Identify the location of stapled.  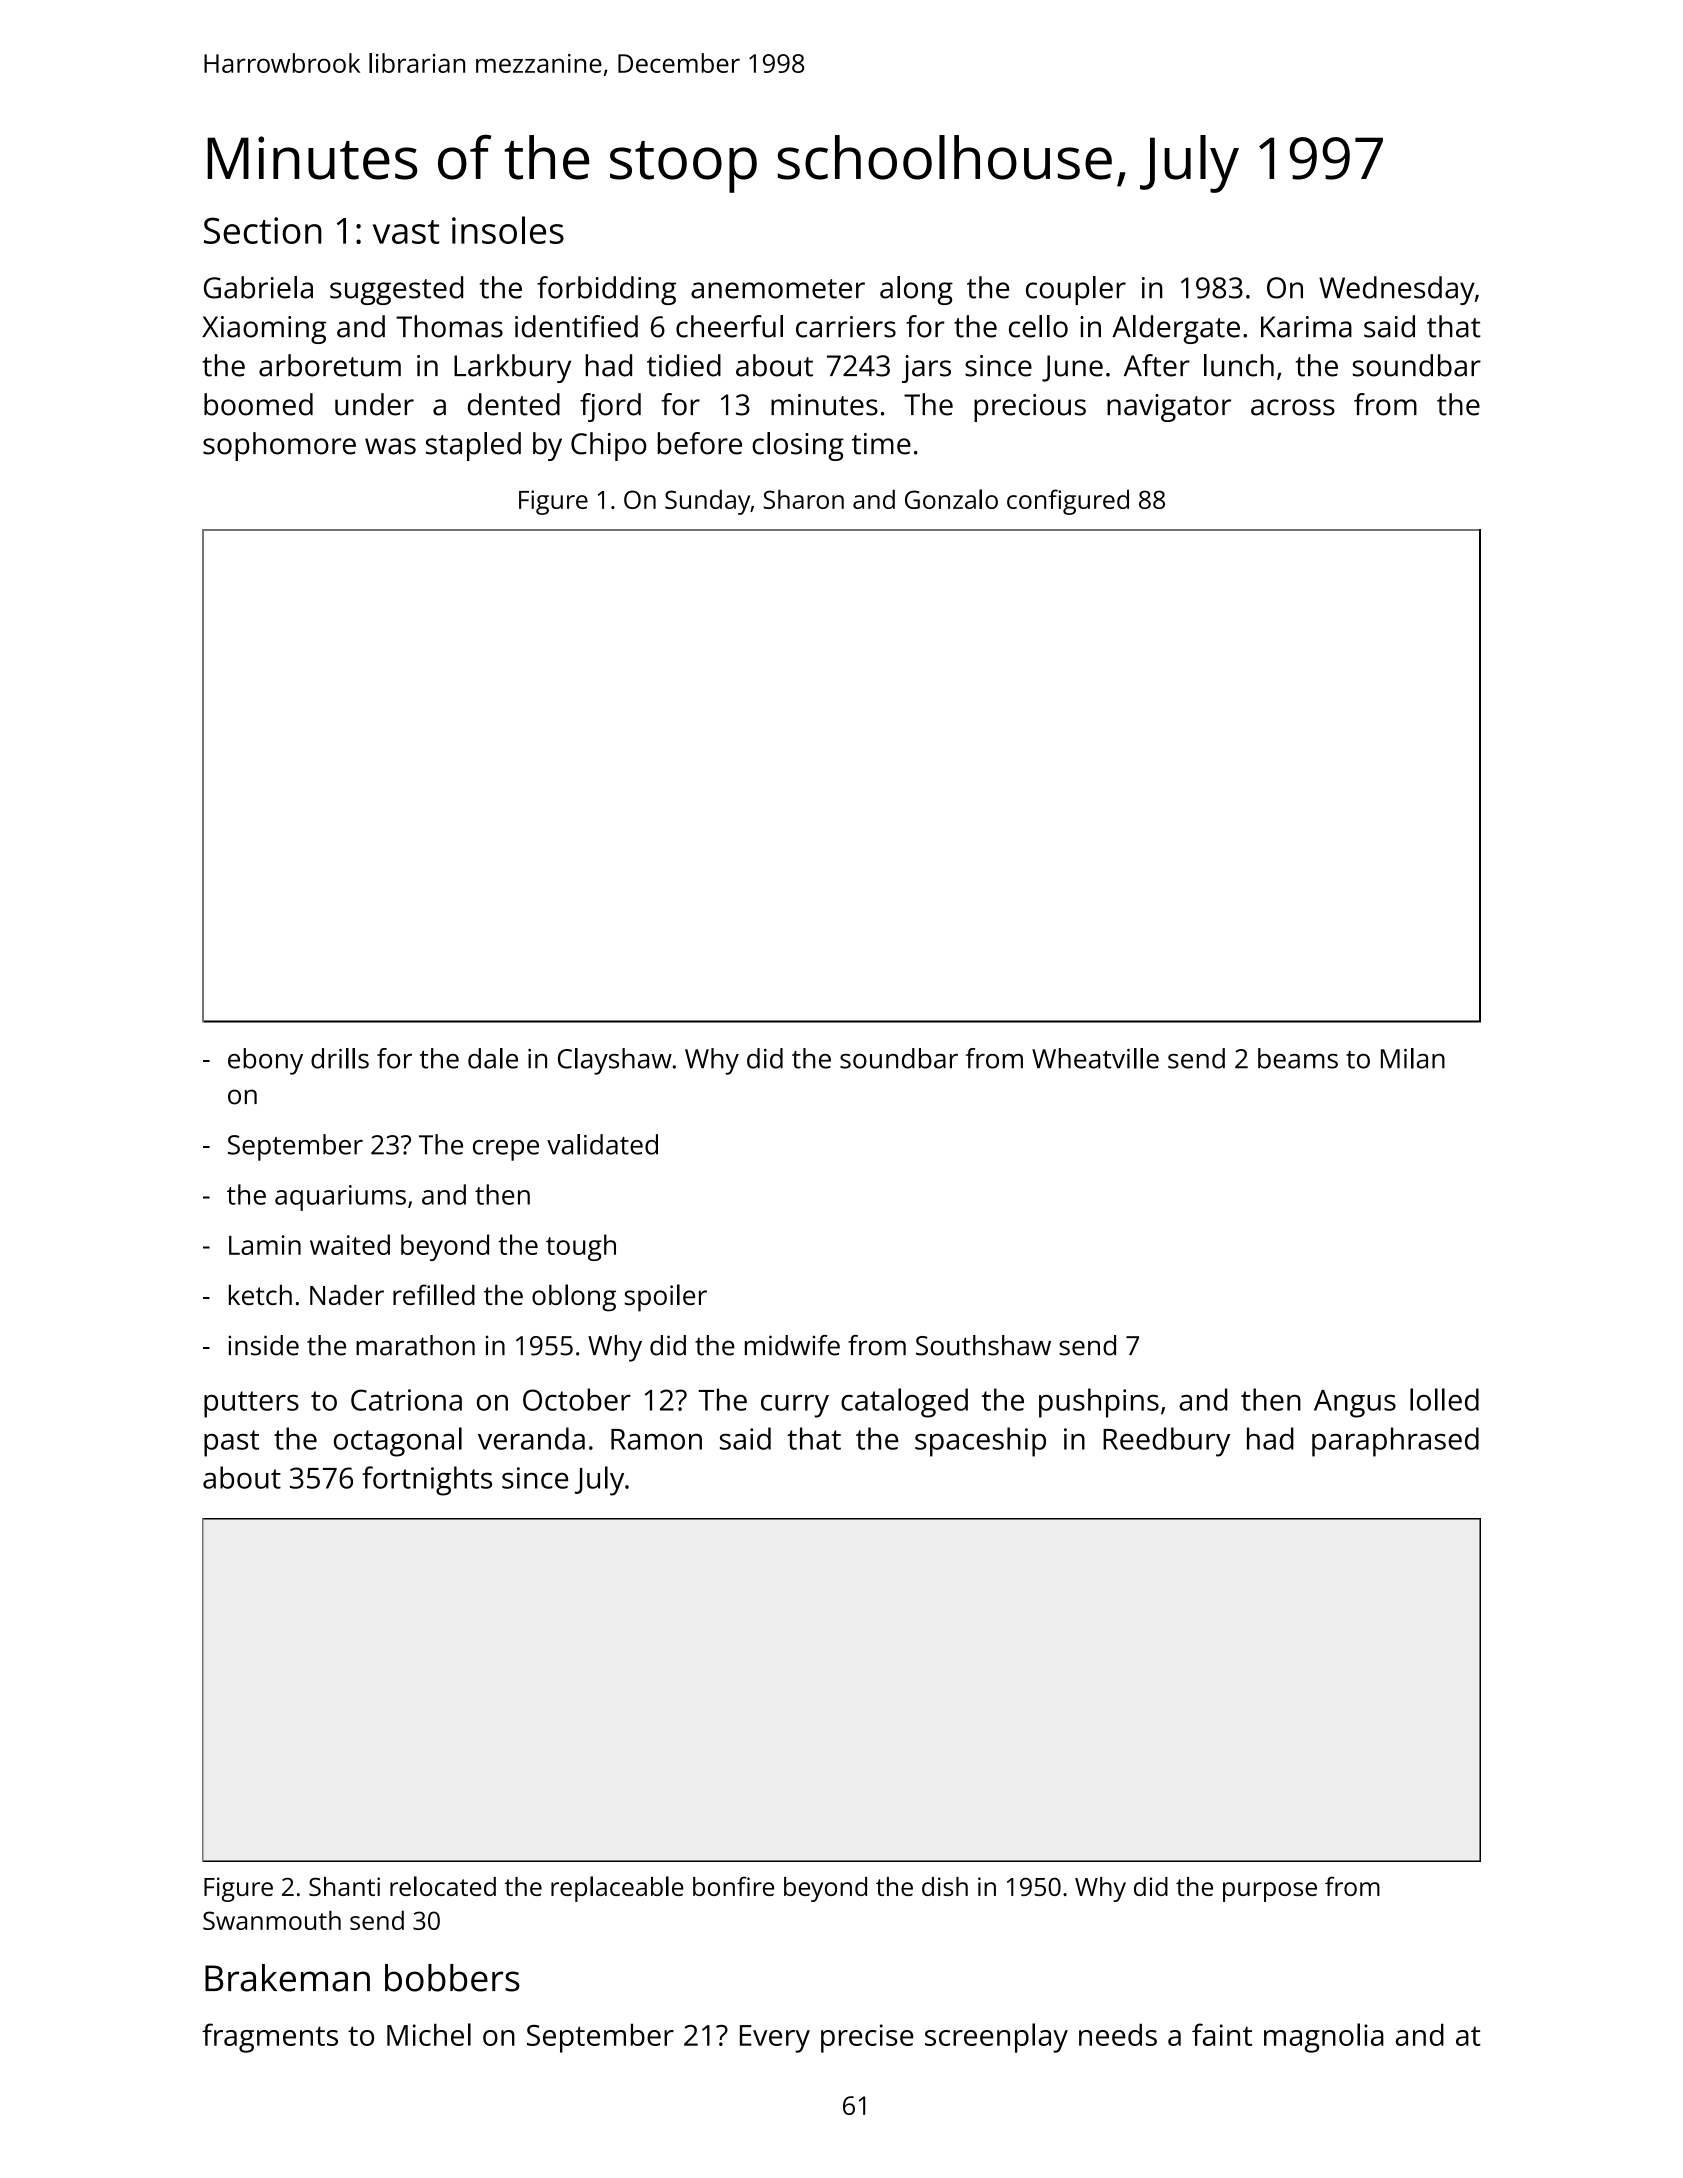
(473, 446).
